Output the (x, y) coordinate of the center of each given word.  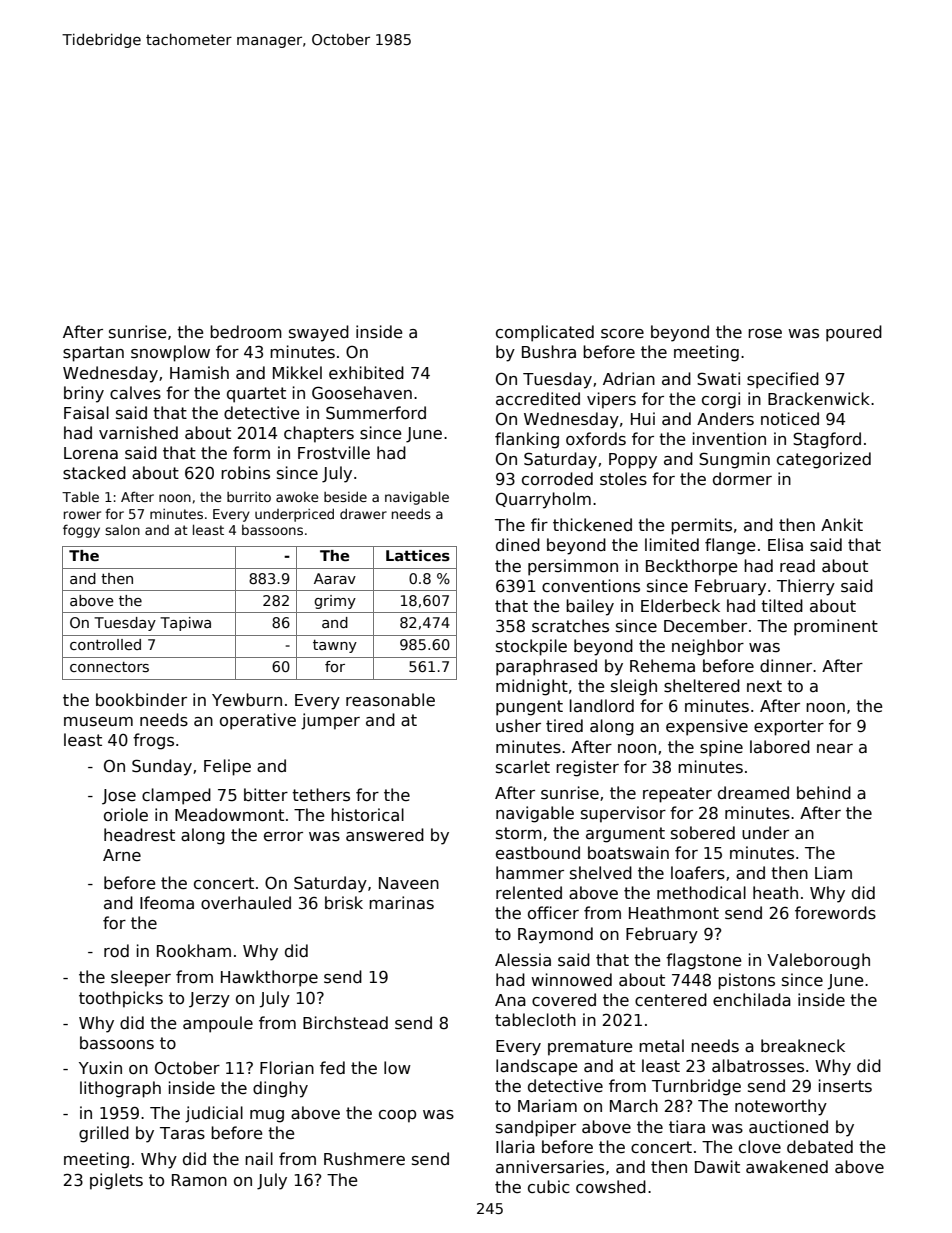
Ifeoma (167, 903)
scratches (570, 626)
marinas (401, 903)
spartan (93, 354)
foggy (81, 531)
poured (854, 333)
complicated (545, 333)
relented (529, 892)
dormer (742, 478)
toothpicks (121, 999)
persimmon (573, 567)
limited (672, 544)
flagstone (703, 961)
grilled (104, 1134)
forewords (835, 913)
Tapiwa (185, 624)
